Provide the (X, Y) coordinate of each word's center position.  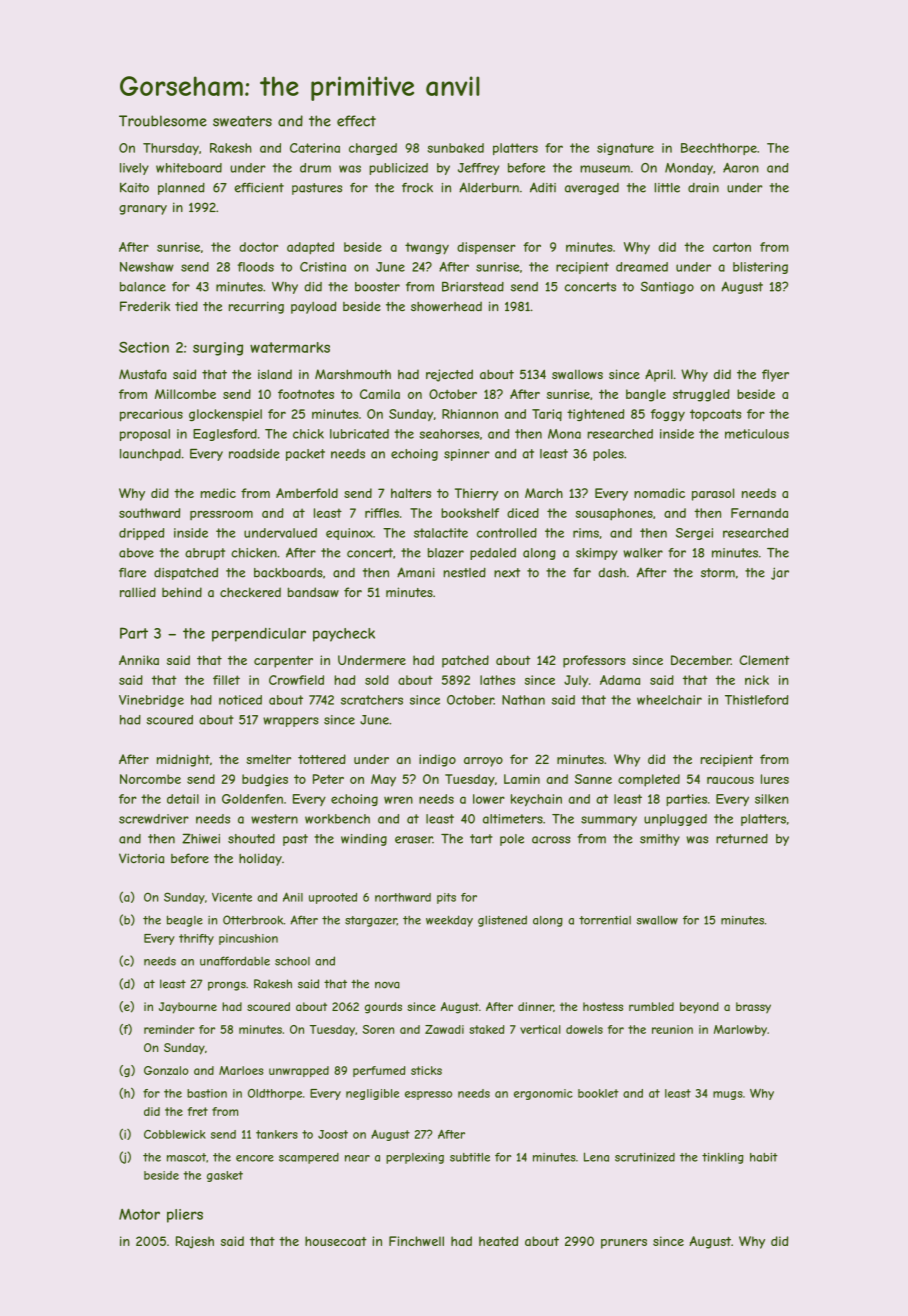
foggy (668, 415)
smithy (660, 840)
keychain (536, 800)
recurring (256, 307)
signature (625, 149)
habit (764, 1157)
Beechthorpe (719, 149)
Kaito (134, 187)
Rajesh (195, 1242)
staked (486, 1029)
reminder (169, 1029)
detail (183, 799)
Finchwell (416, 1241)
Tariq (547, 415)
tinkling (722, 1158)
